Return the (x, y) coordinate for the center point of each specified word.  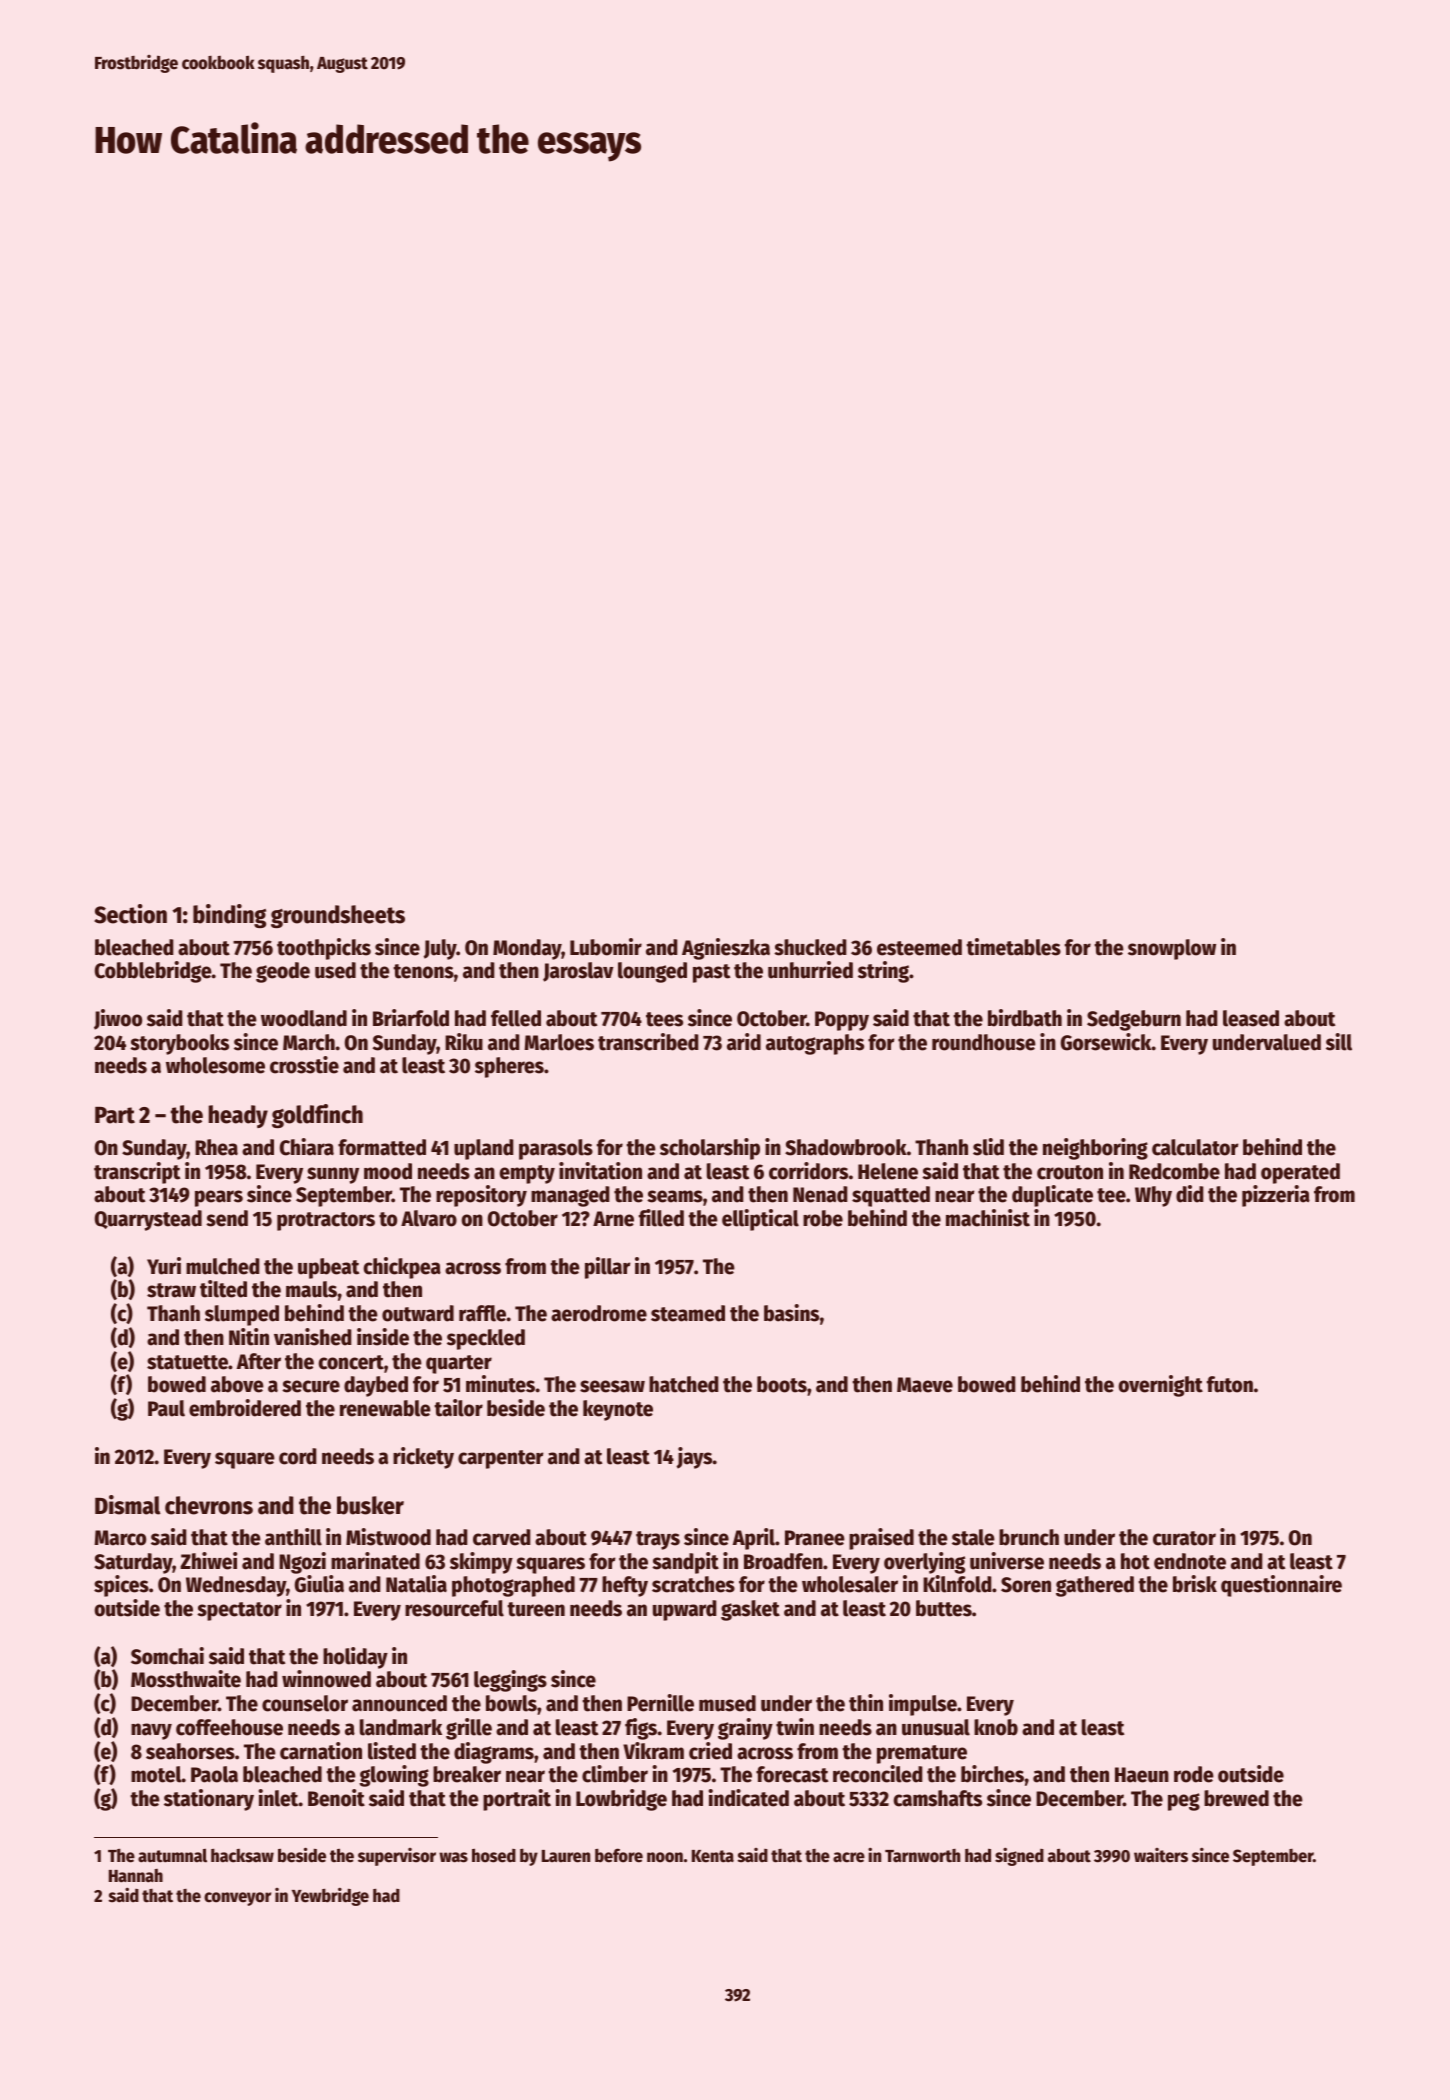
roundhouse (984, 1042)
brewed (1236, 1798)
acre (849, 1857)
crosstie (304, 1065)
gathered (1095, 1586)
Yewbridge (330, 1896)
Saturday (133, 1563)
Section (130, 914)
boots (782, 1384)
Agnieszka (726, 949)
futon (1230, 1384)
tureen (536, 1609)
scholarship (710, 1149)
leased (1251, 1018)
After (259, 1361)
